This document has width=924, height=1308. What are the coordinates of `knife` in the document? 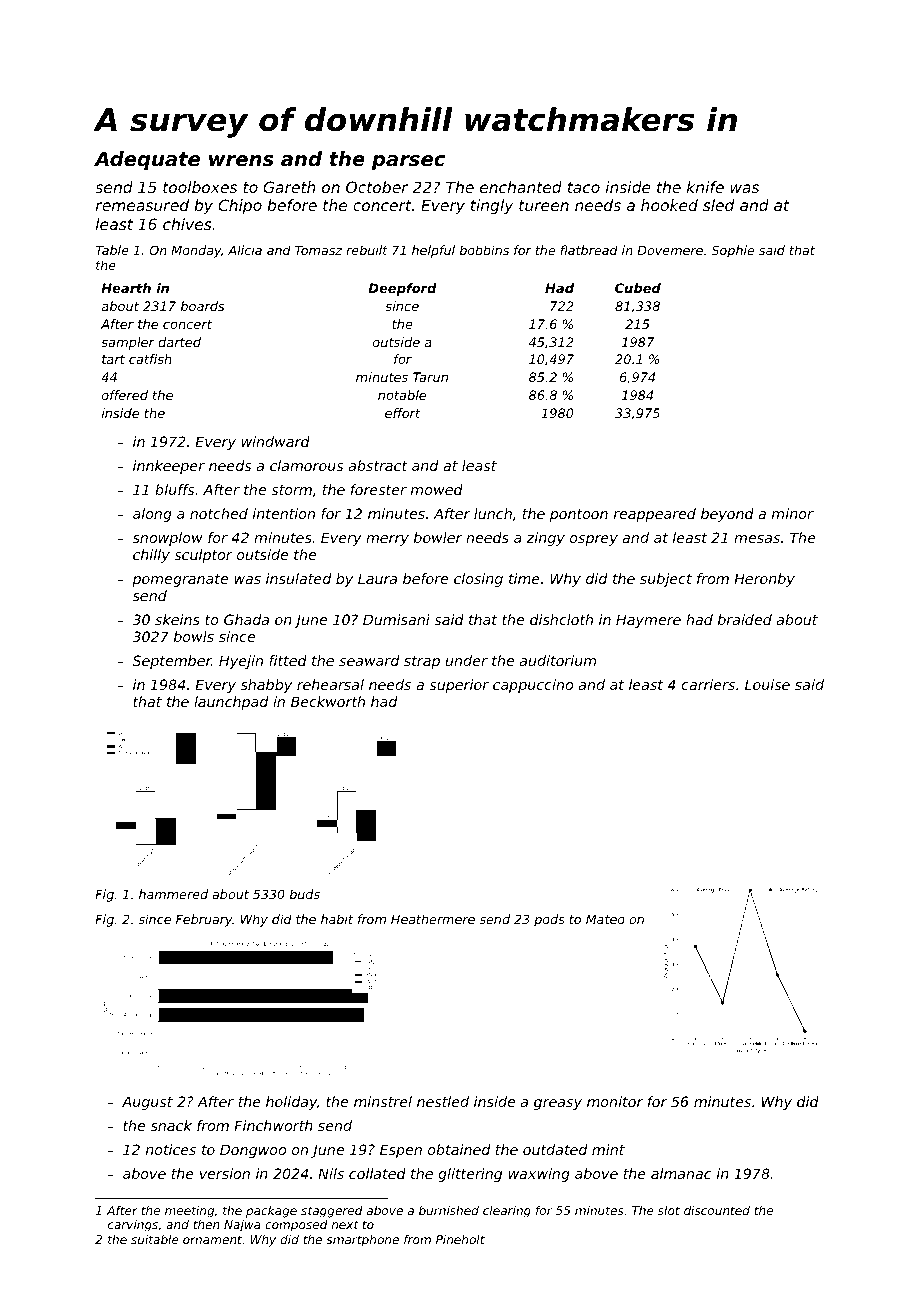 It's located at (705, 187).
